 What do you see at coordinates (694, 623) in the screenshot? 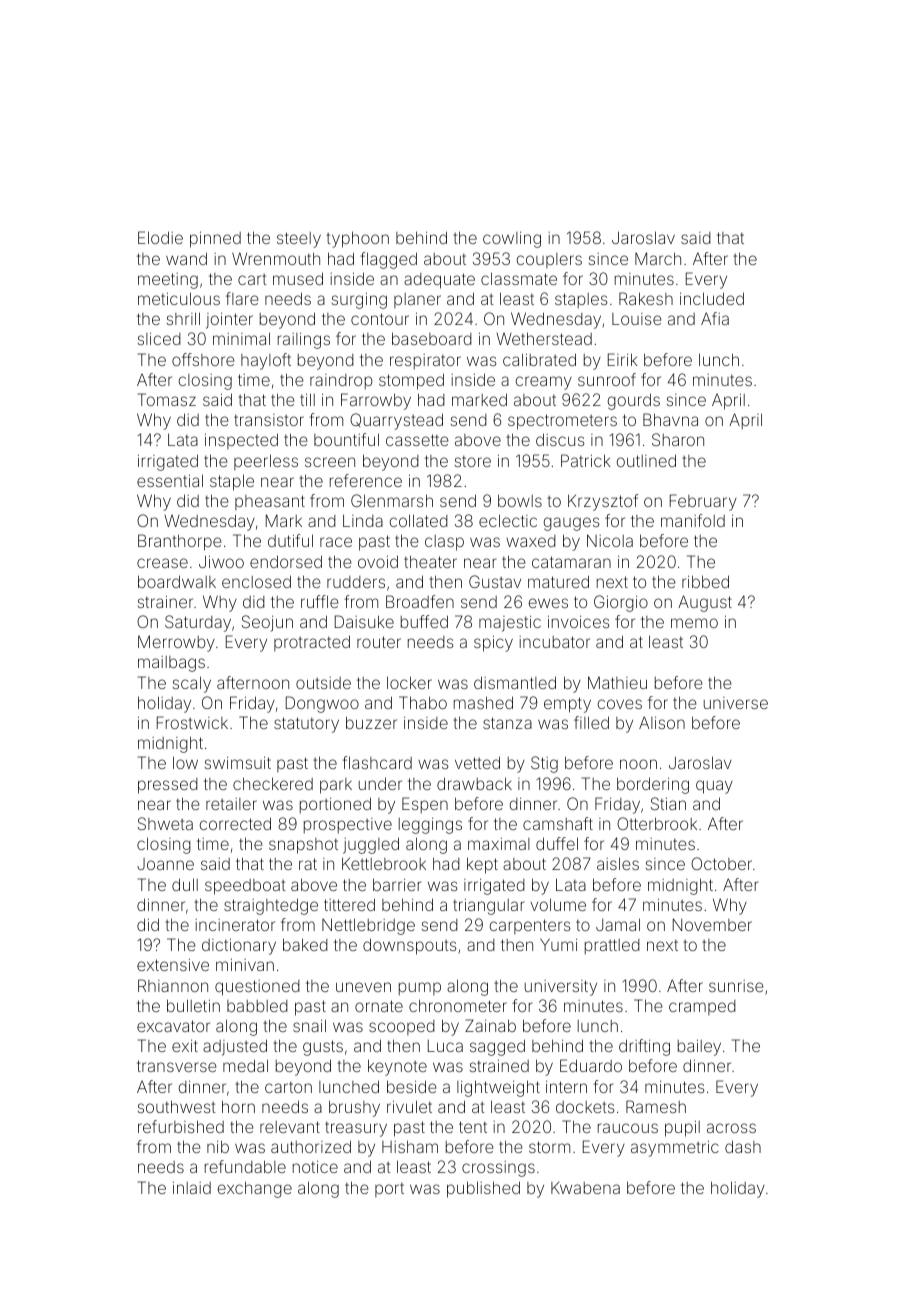
I see `memo` at bounding box center [694, 623].
